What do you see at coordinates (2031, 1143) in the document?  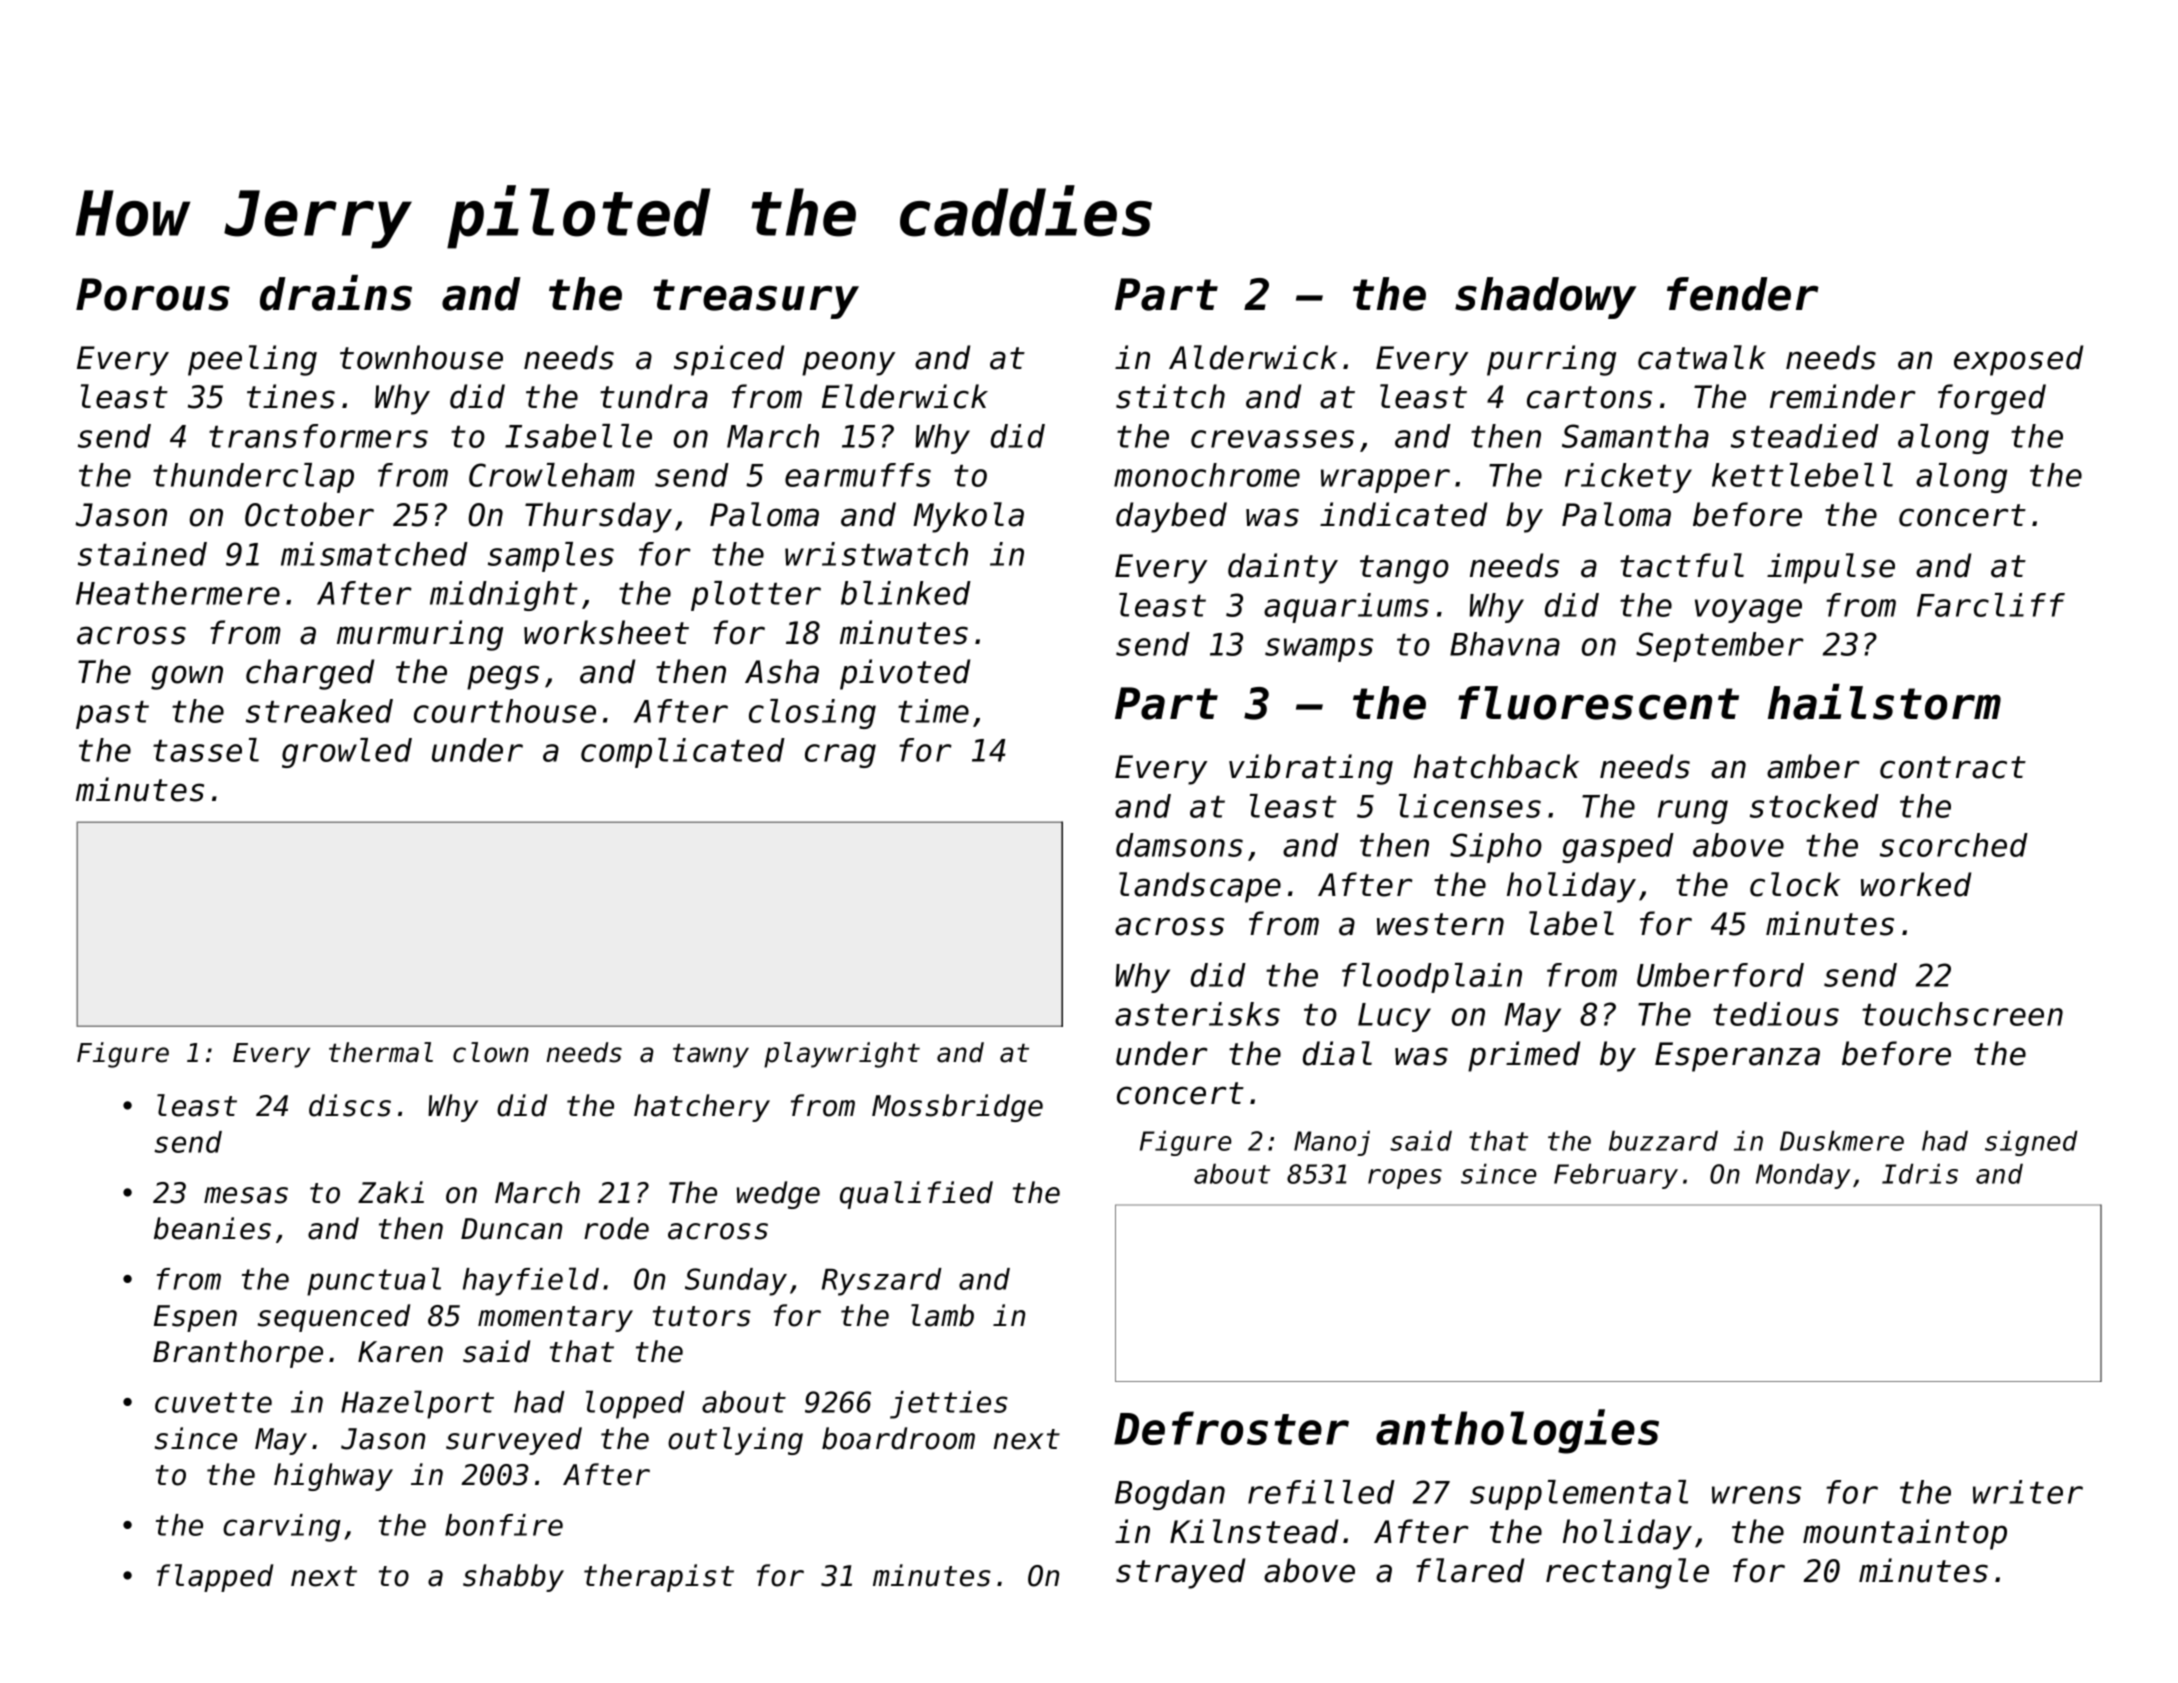 I see `signed` at bounding box center [2031, 1143].
